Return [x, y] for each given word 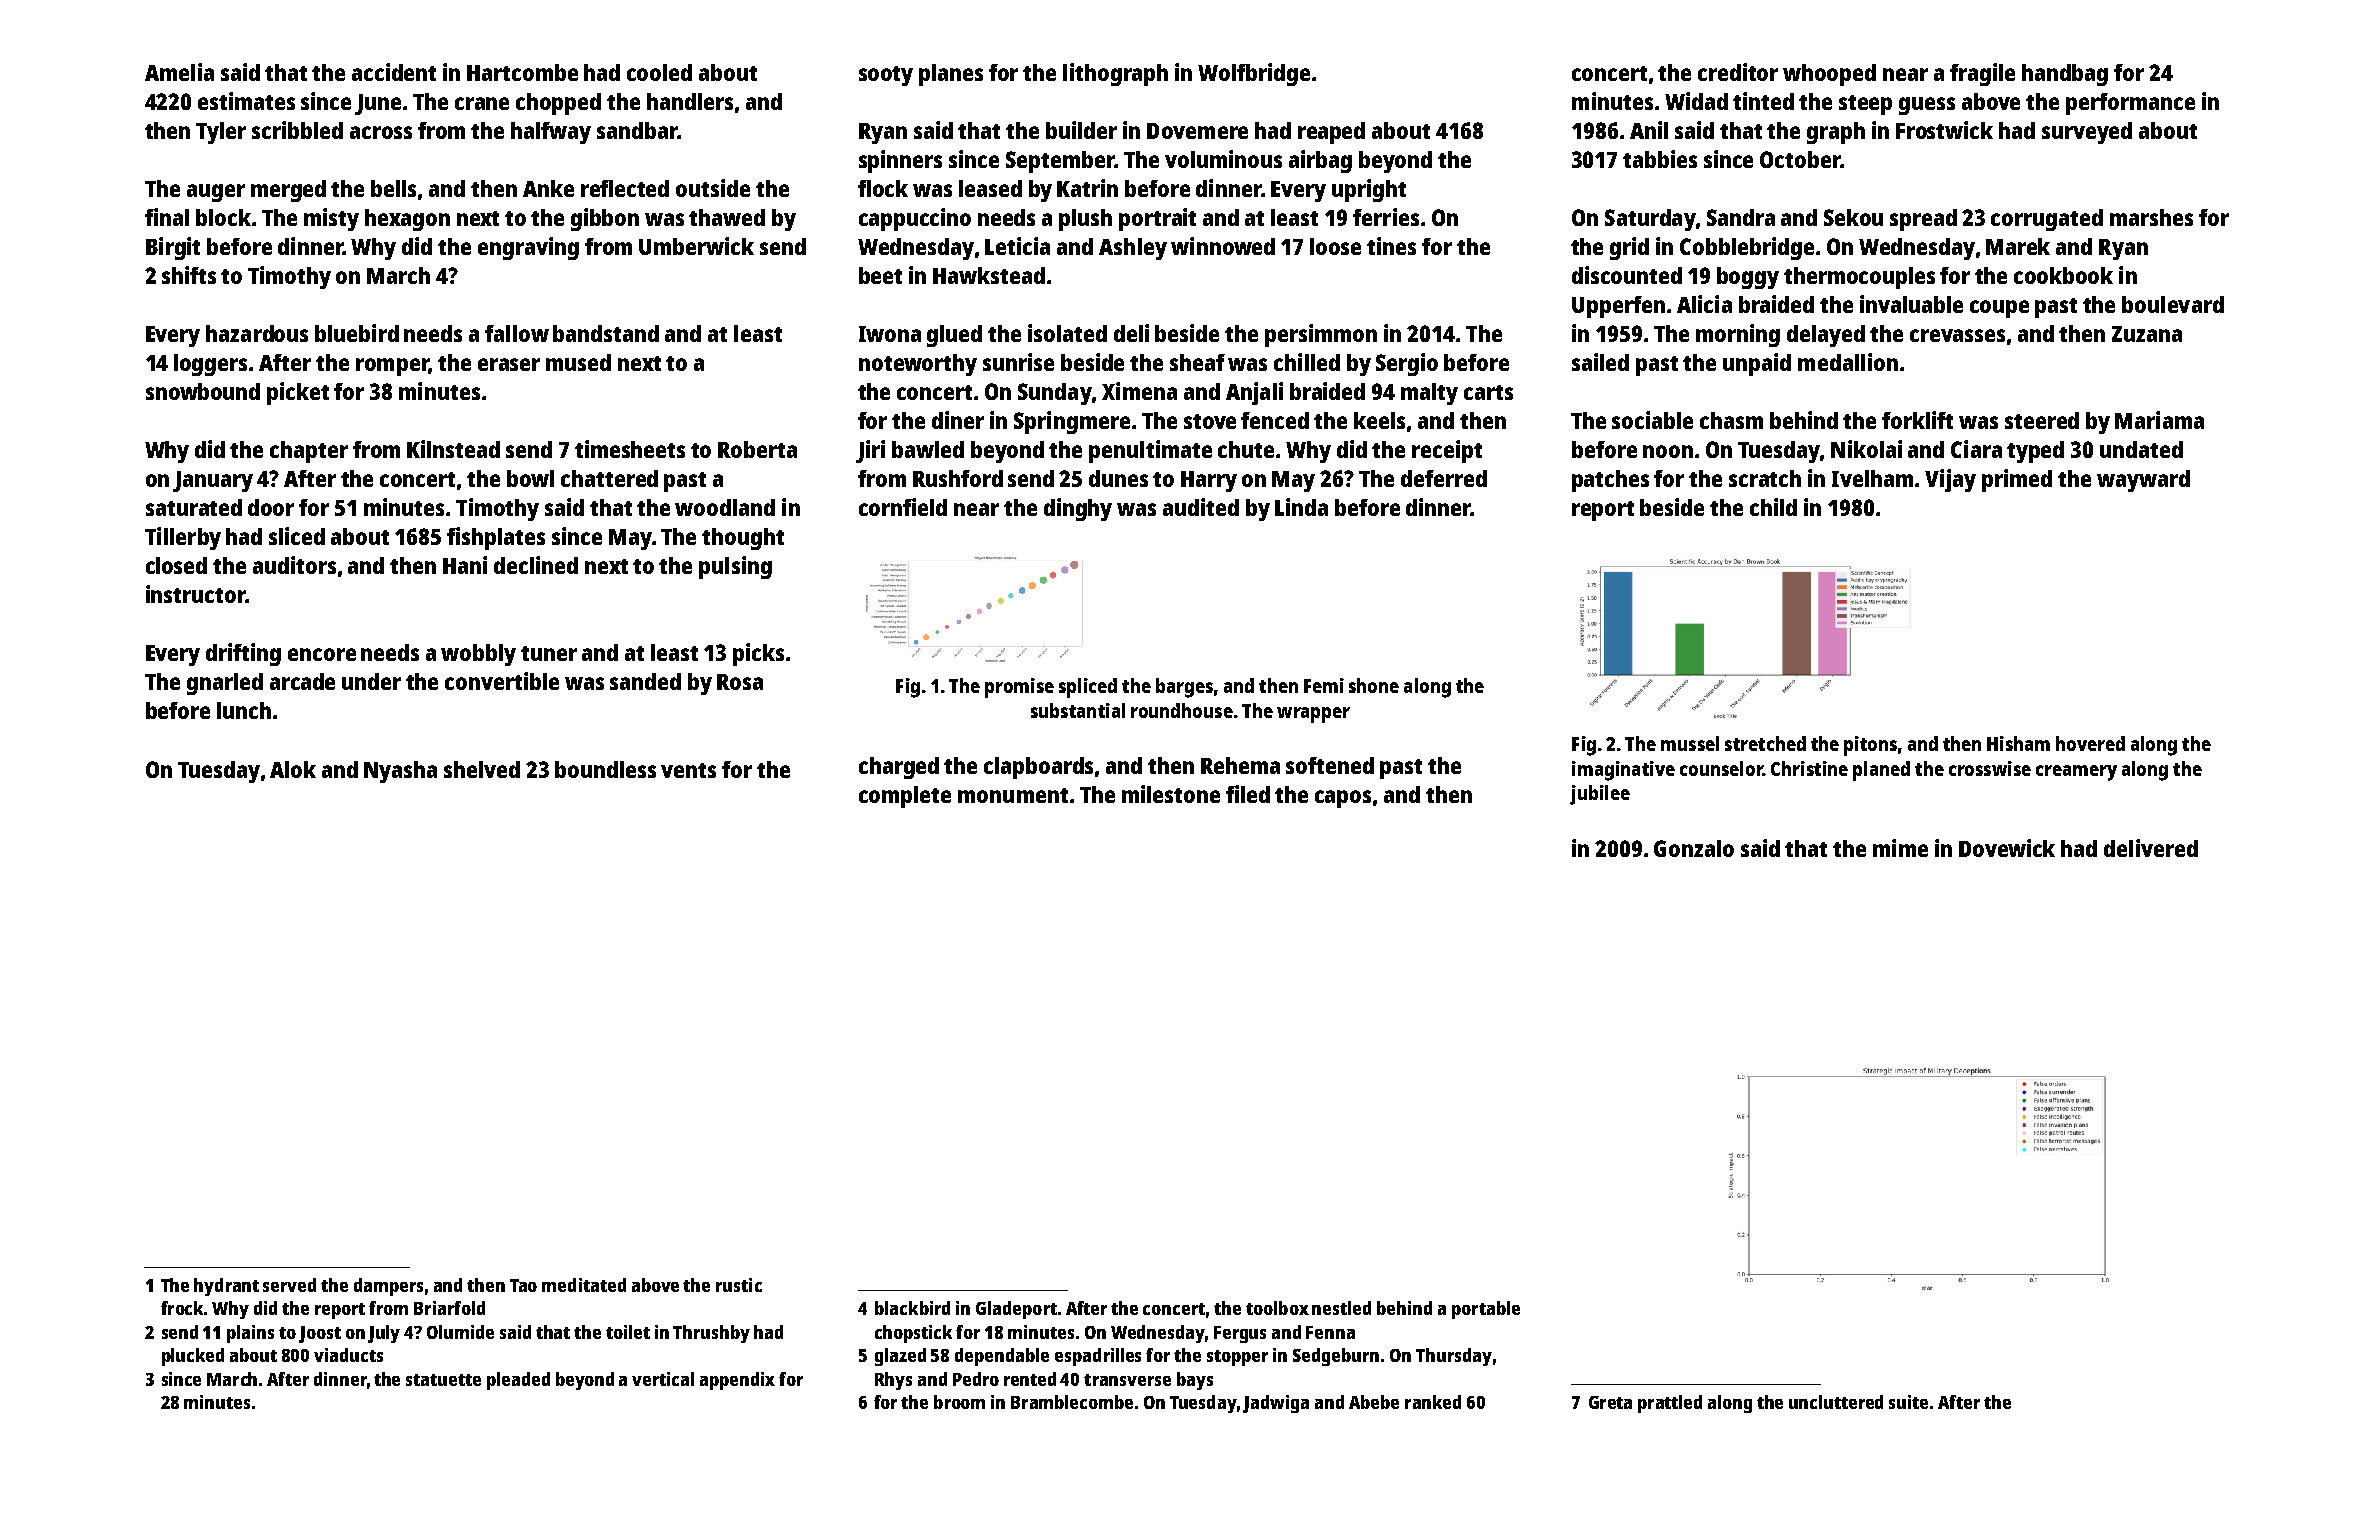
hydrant [226, 1287]
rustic [739, 1285]
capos [1343, 799]
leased [990, 188]
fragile [1982, 74]
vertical [663, 1379]
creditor [1738, 72]
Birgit [173, 248]
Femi [1324, 685]
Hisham [2018, 743]
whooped [1829, 75]
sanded [645, 681]
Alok [293, 769]
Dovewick [2007, 848]
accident [394, 72]
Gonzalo [1694, 848]
